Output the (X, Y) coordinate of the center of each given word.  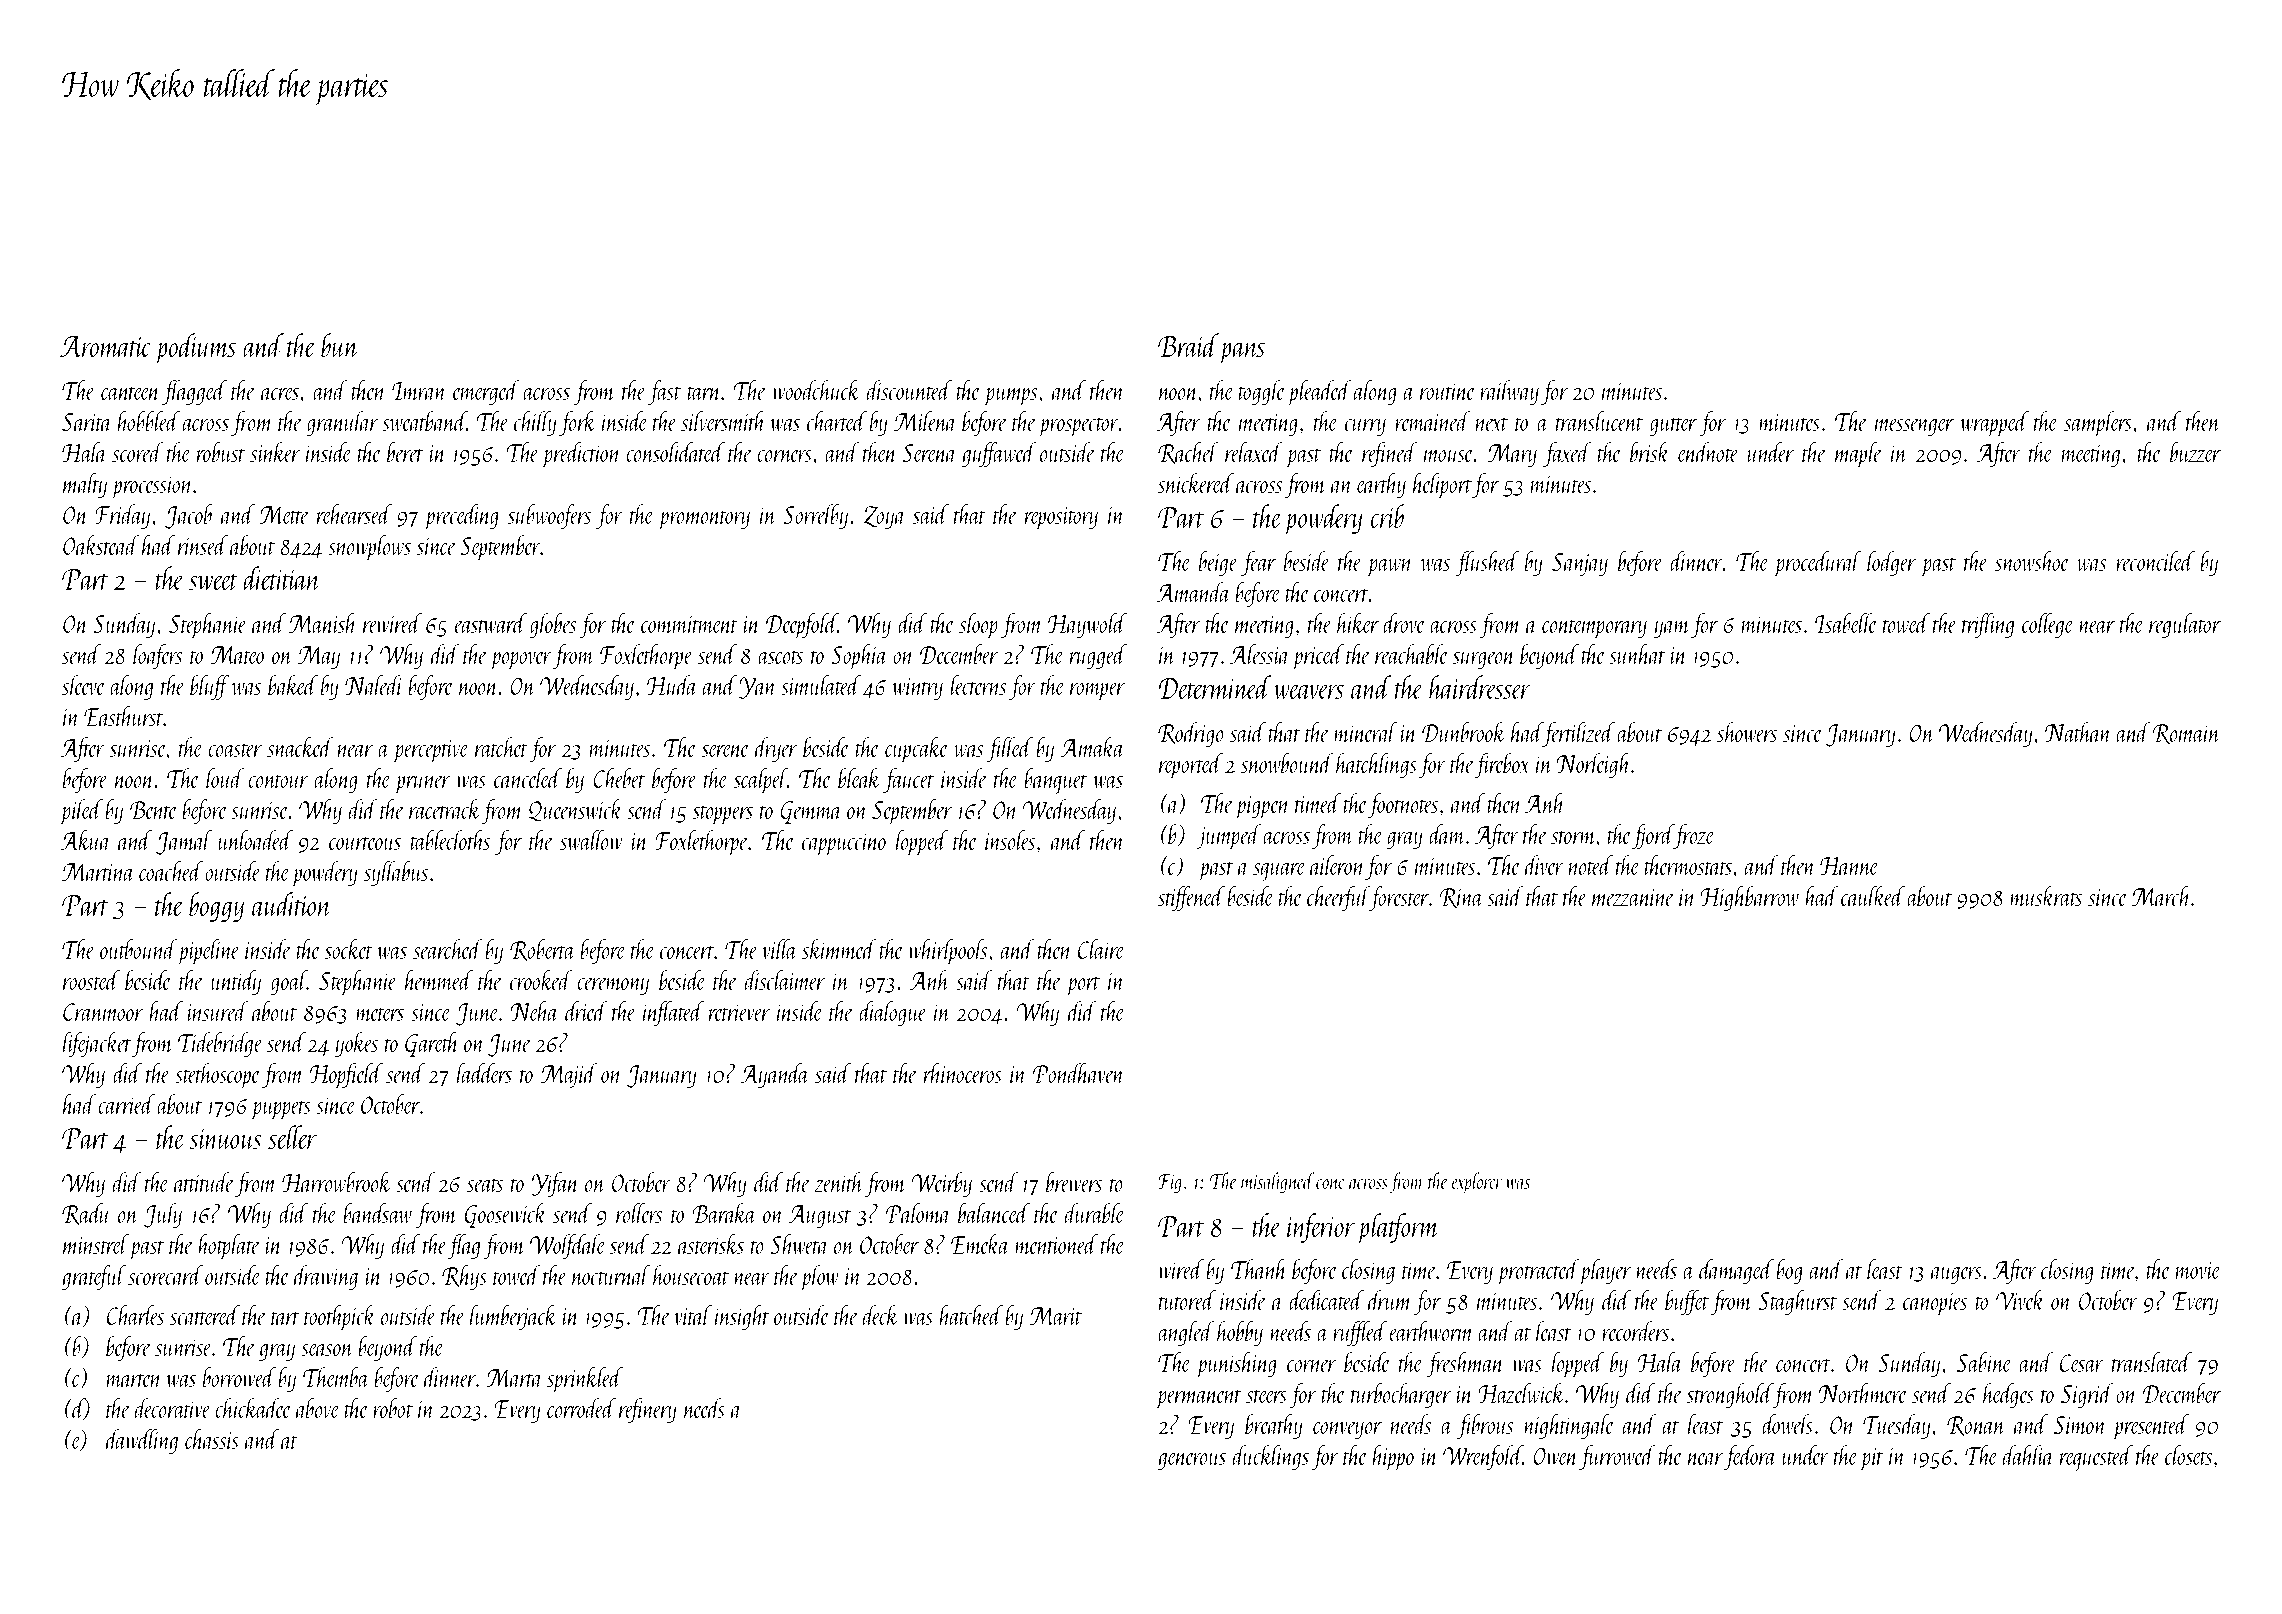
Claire (1101, 949)
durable (1094, 1213)
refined (1389, 454)
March (2161, 896)
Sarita (87, 422)
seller (292, 1137)
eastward (491, 623)
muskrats (2046, 896)
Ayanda (775, 1075)
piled (81, 812)
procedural (1817, 564)
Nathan (2078, 732)
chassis (212, 1439)
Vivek (2020, 1300)
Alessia (1260, 654)
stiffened (1191, 898)
